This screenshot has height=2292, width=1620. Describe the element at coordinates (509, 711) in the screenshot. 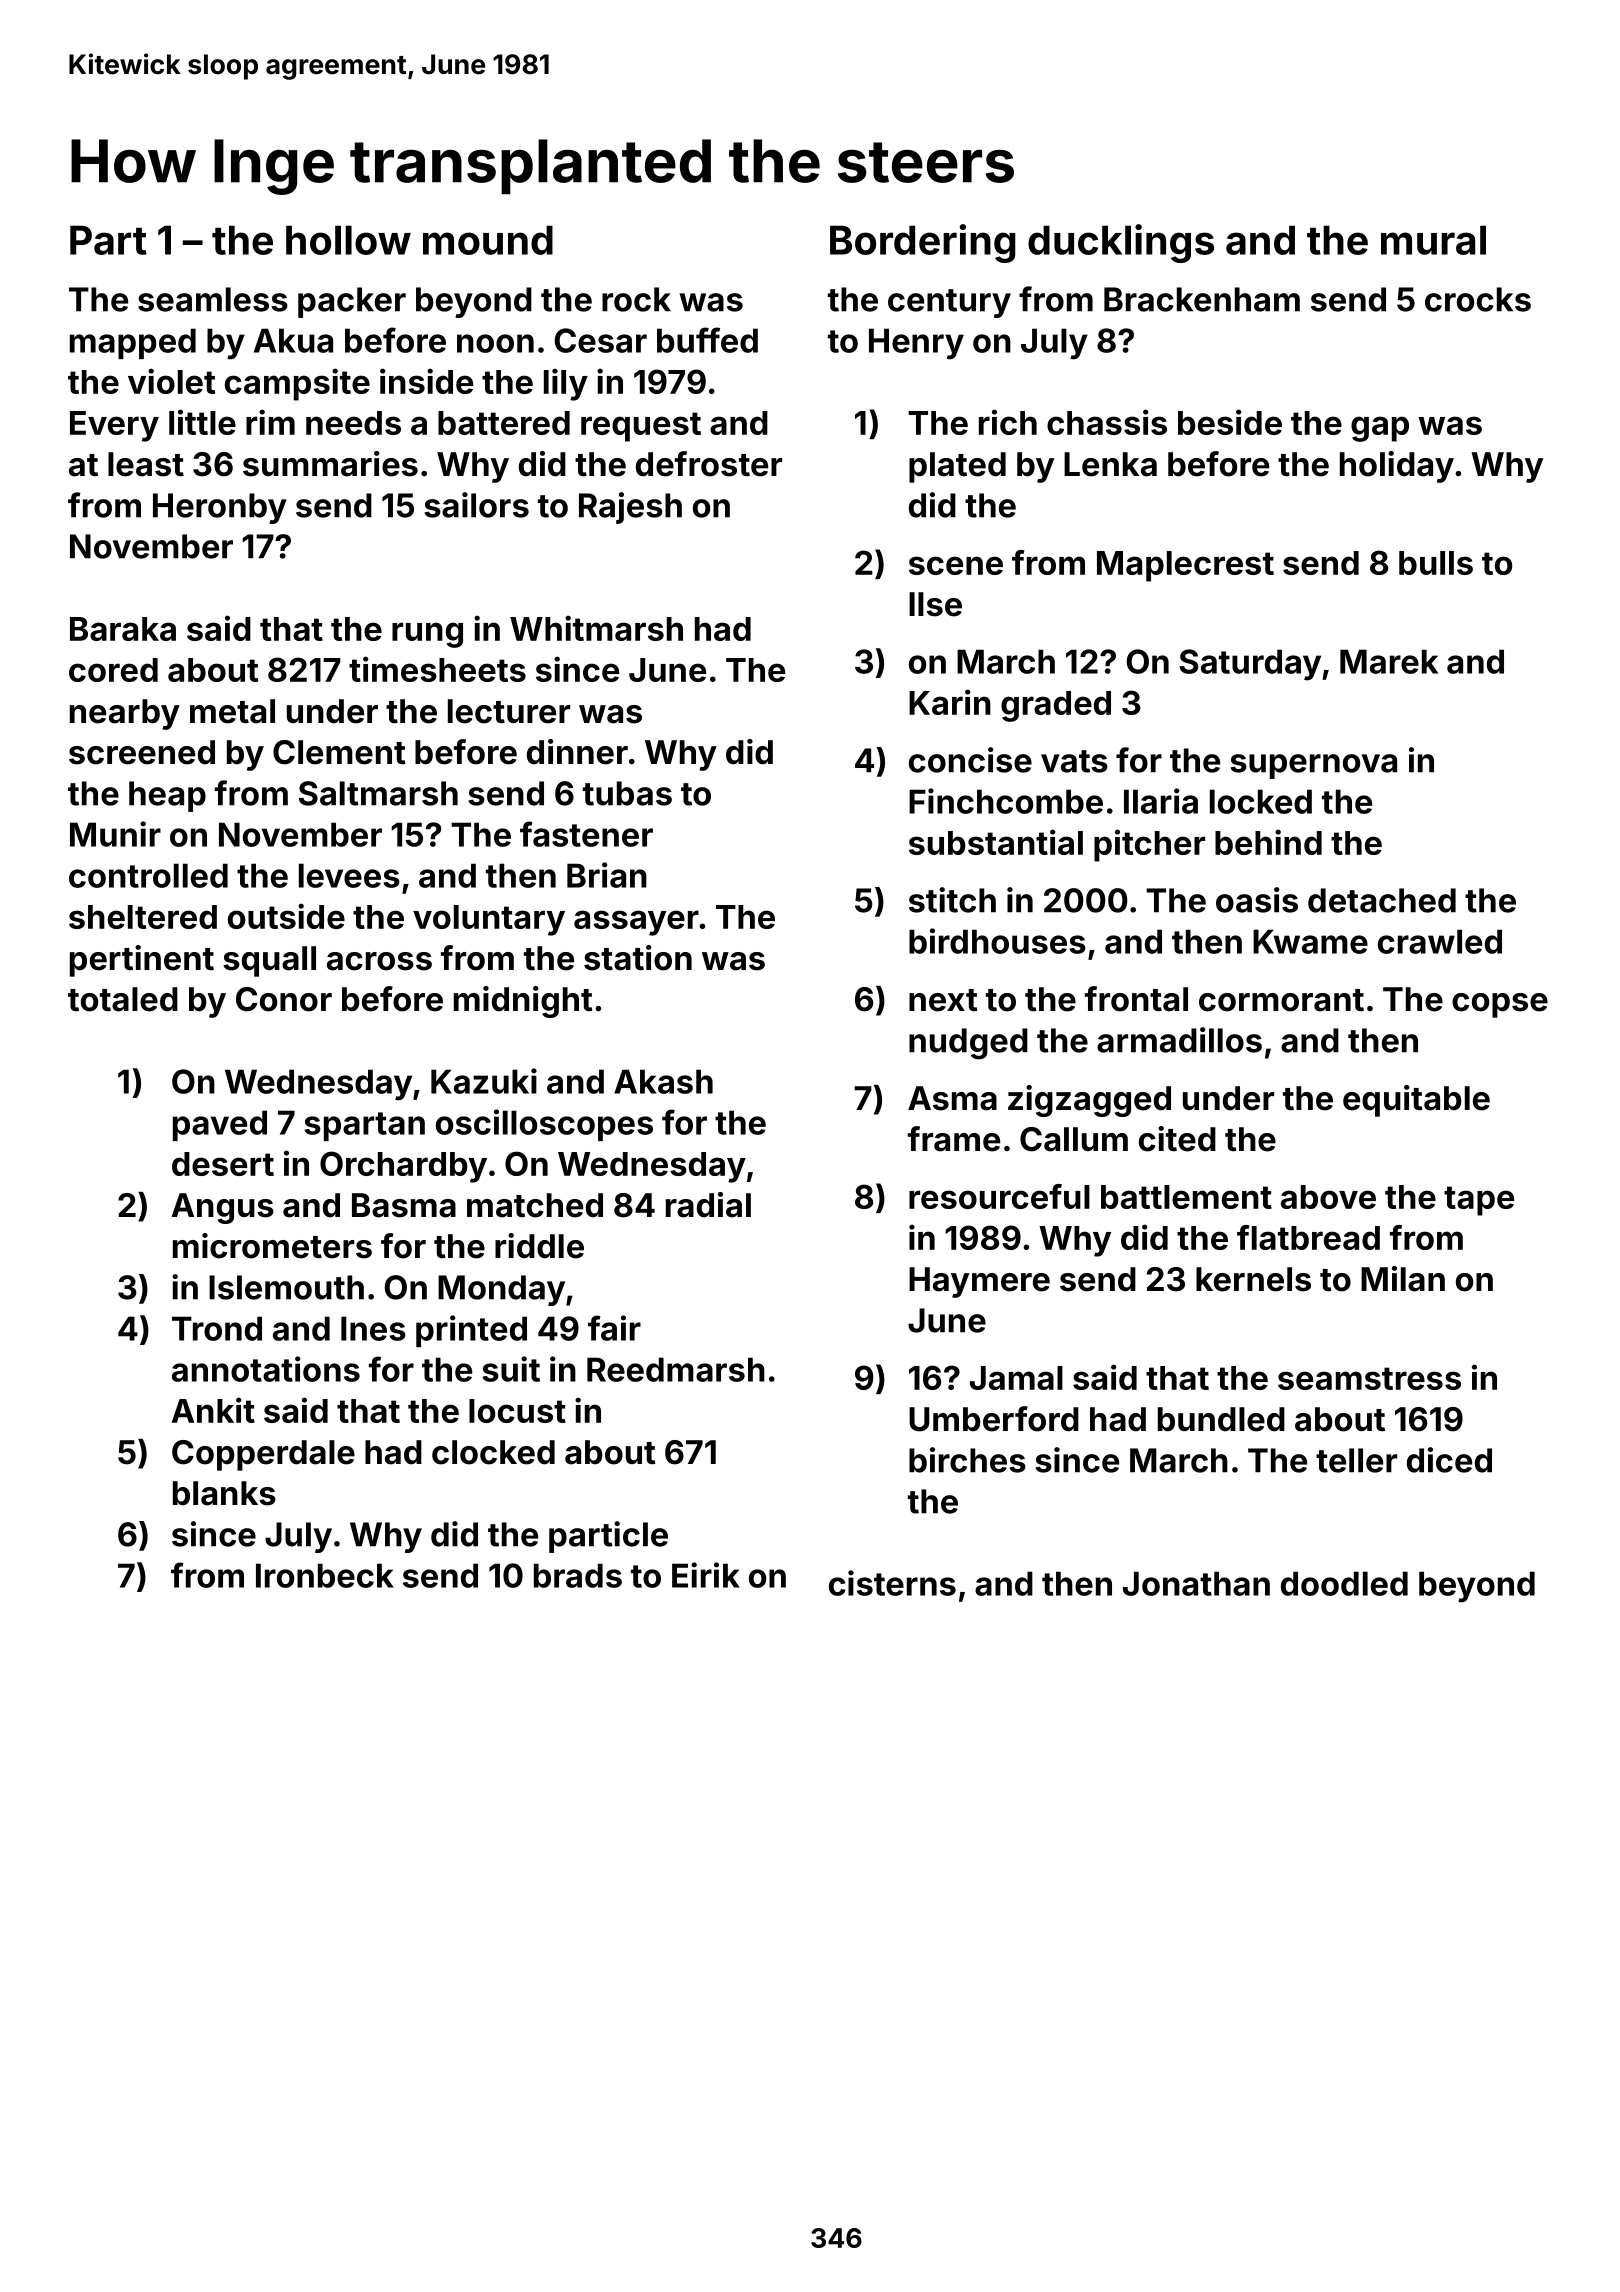

I see `lecturer` at that location.
